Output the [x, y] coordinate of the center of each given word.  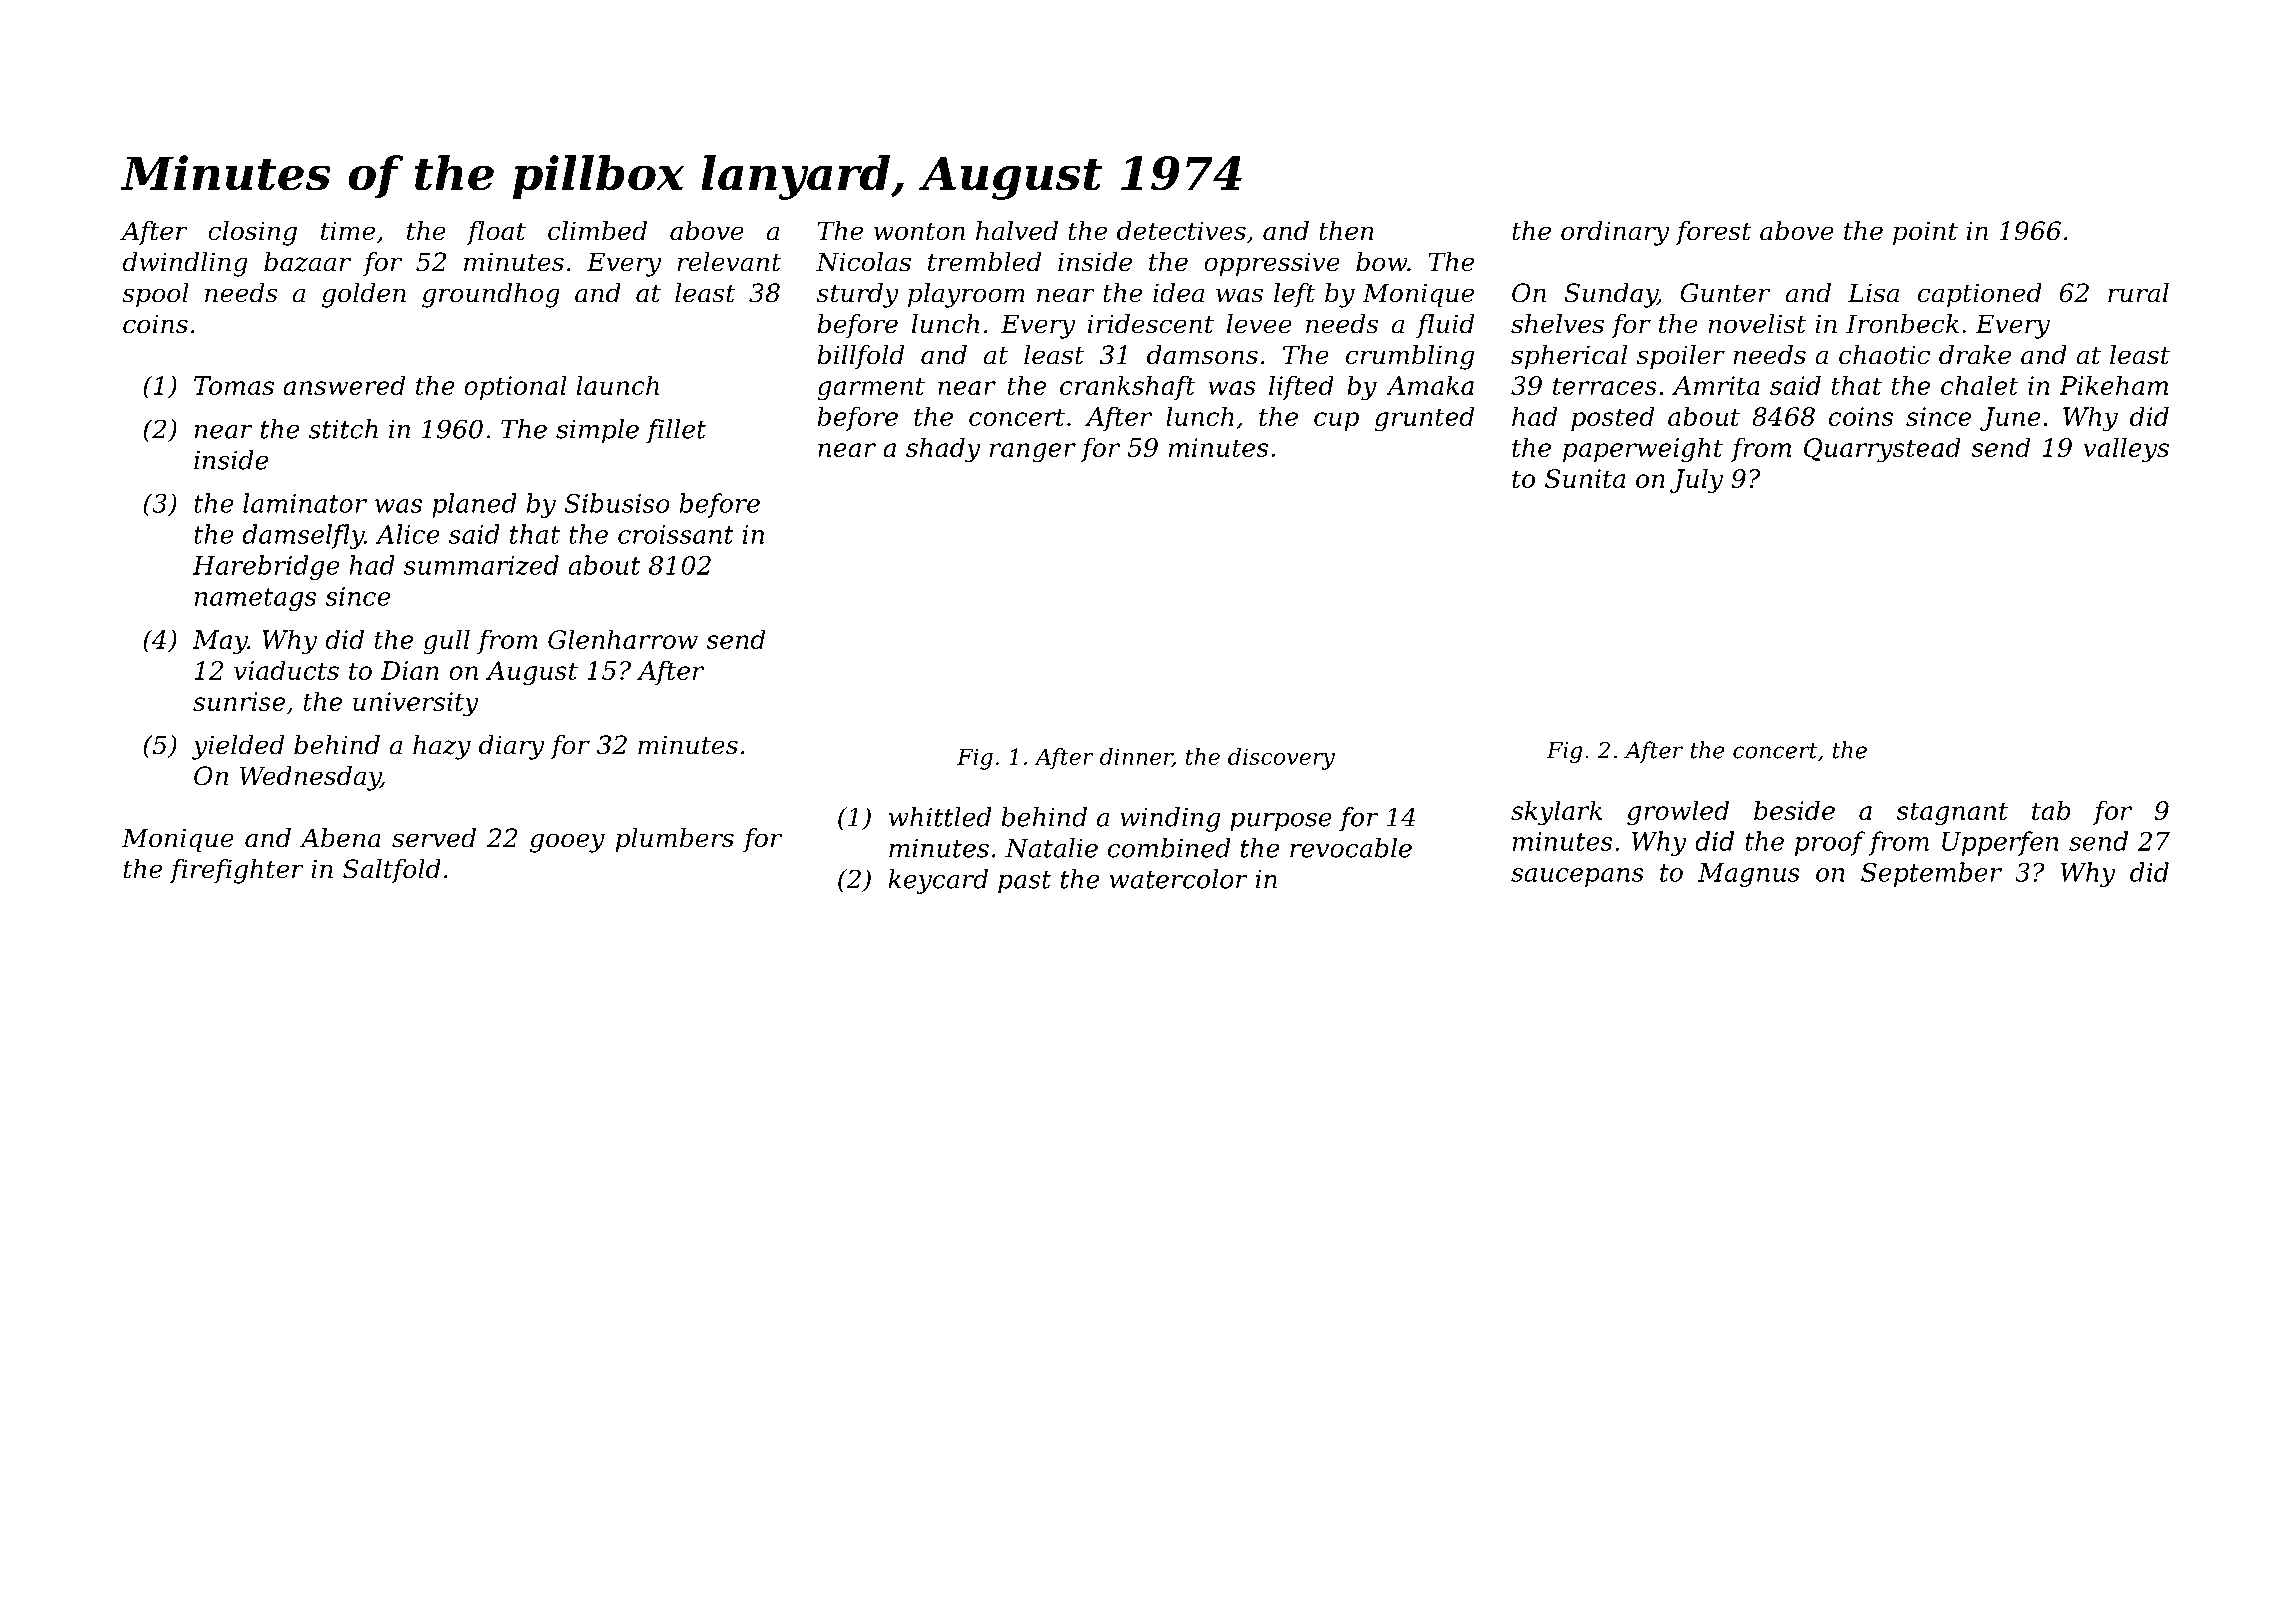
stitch [343, 429]
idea [1178, 293]
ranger [1033, 453]
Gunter [1725, 293]
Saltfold [392, 871]
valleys [2126, 450]
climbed [597, 231]
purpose [1281, 822]
